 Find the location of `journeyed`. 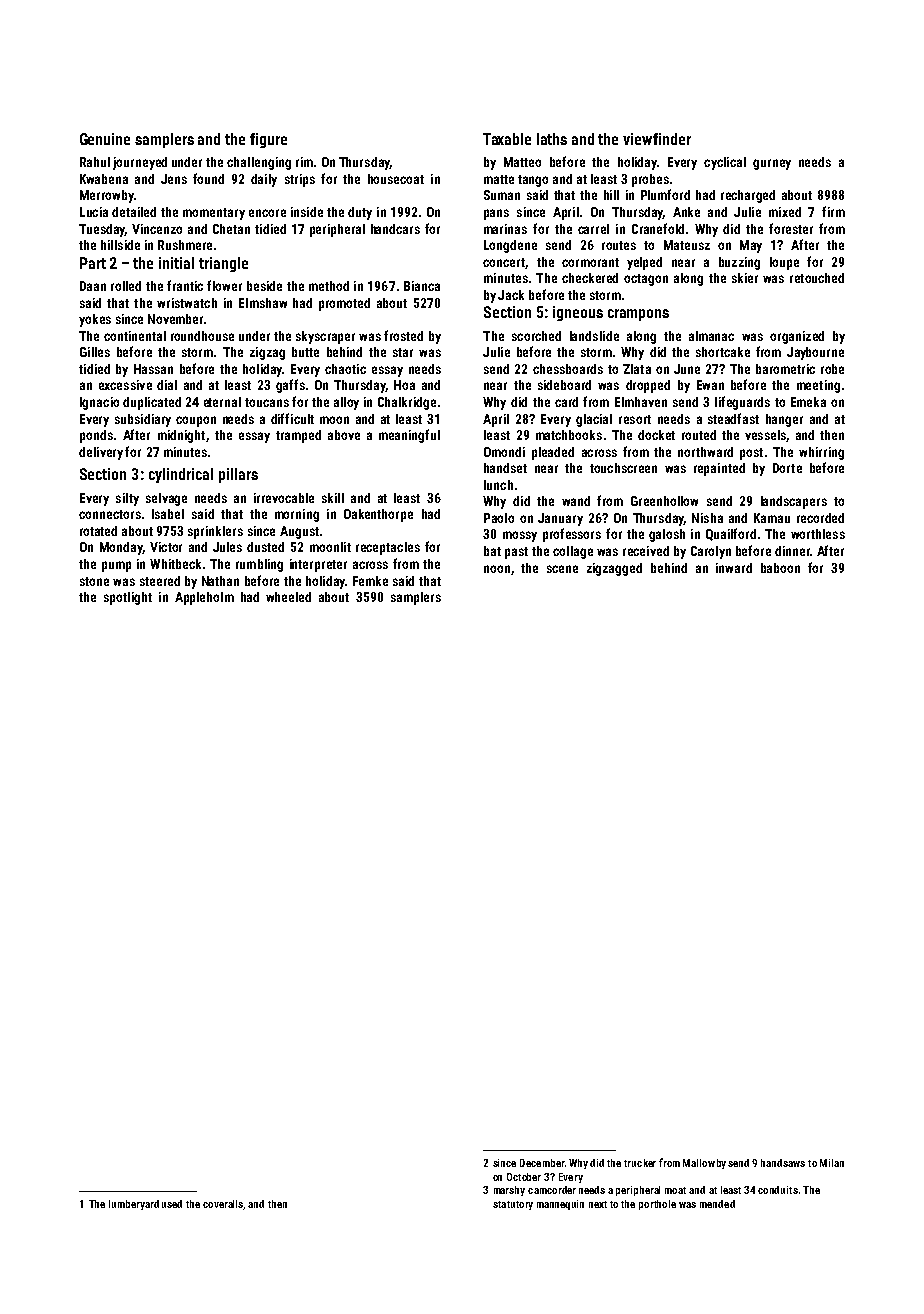

journeyed is located at coordinates (140, 163).
